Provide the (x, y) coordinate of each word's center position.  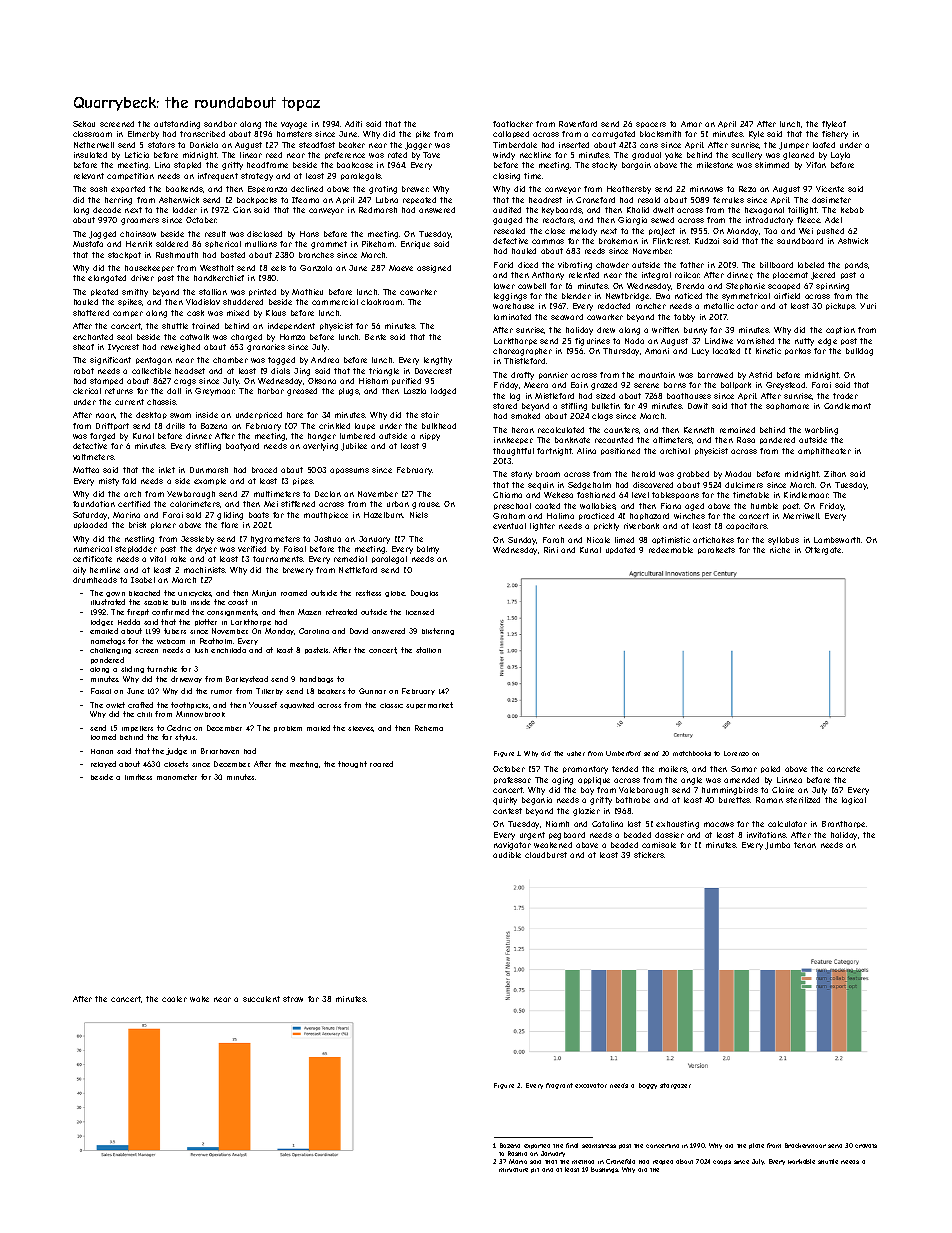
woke (199, 999)
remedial (350, 559)
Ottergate (823, 551)
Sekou (84, 124)
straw (293, 999)
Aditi (353, 124)
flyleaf (834, 125)
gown (115, 594)
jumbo (777, 846)
